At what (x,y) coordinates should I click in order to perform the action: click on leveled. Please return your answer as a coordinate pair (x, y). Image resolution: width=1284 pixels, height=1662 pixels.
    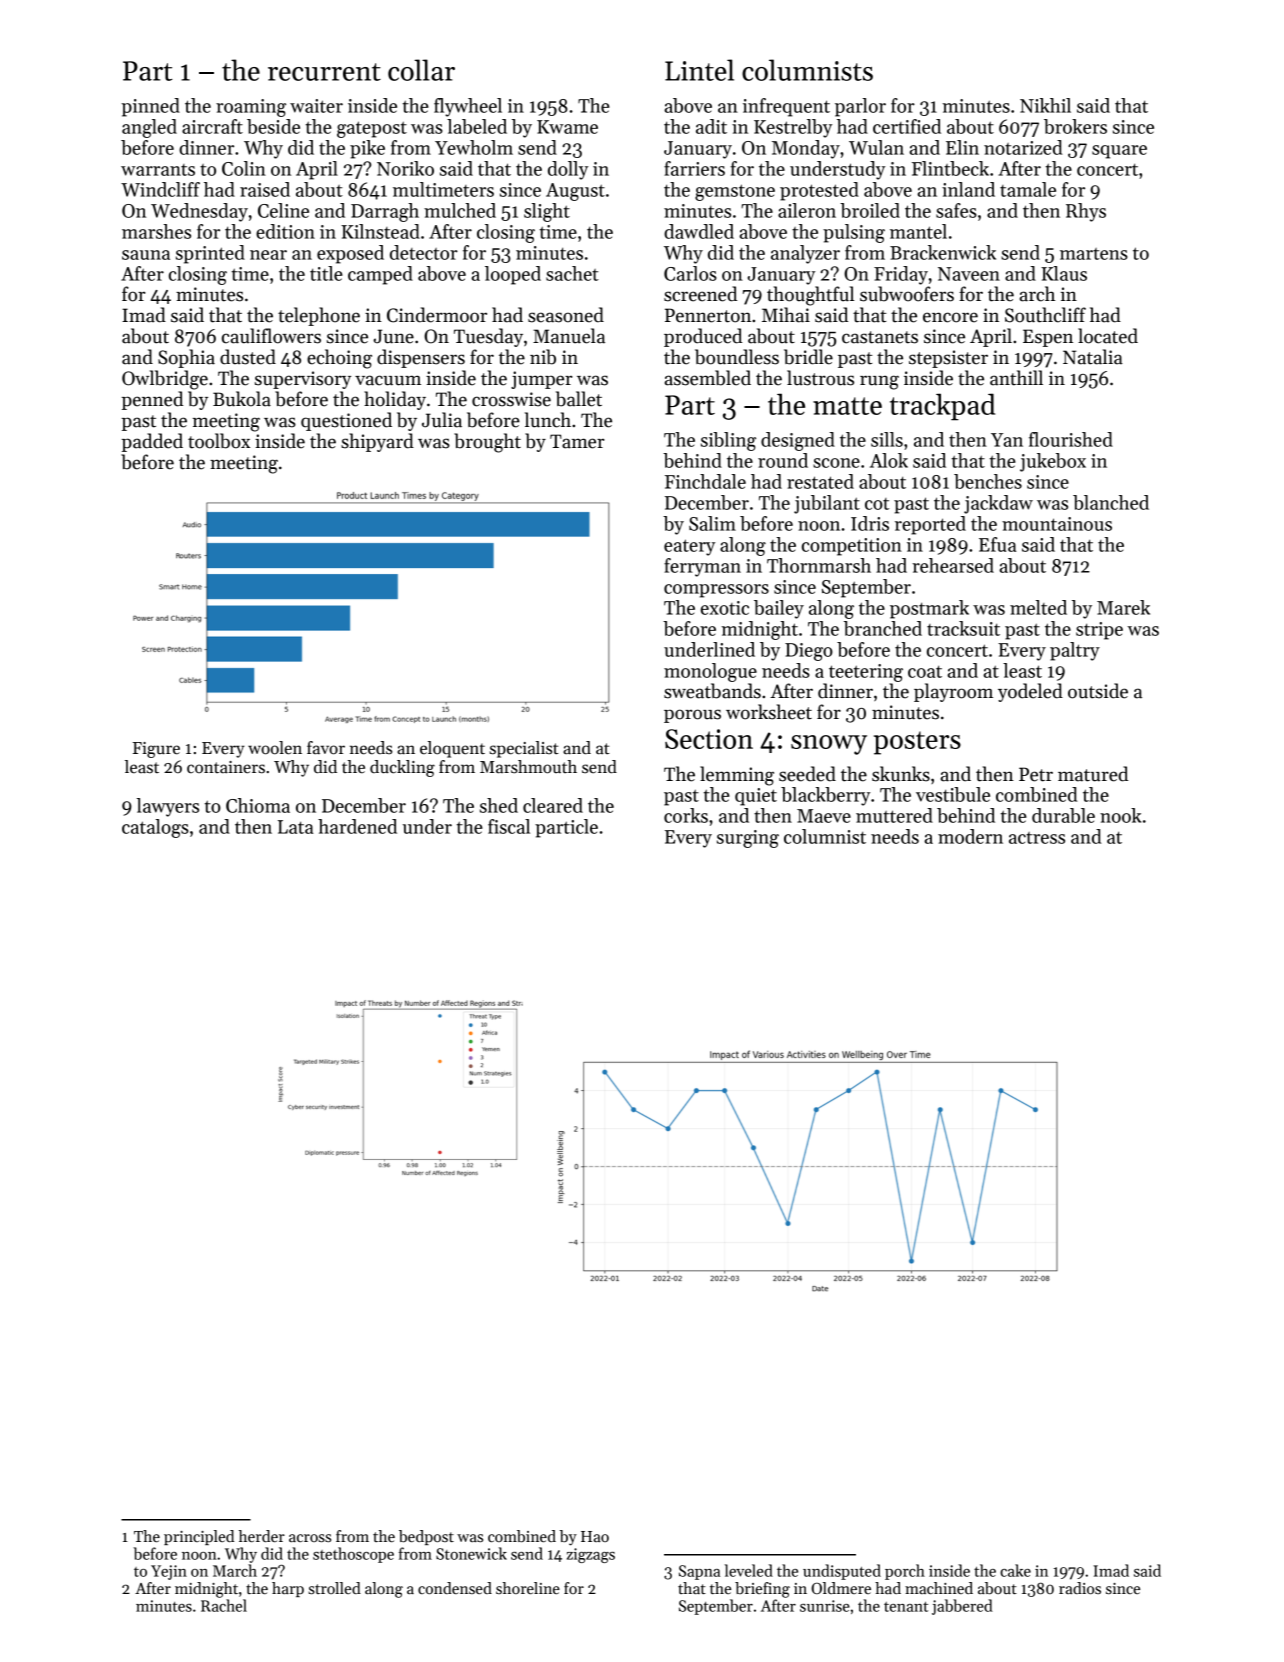
    Looking at the image, I should click on (749, 1570).
